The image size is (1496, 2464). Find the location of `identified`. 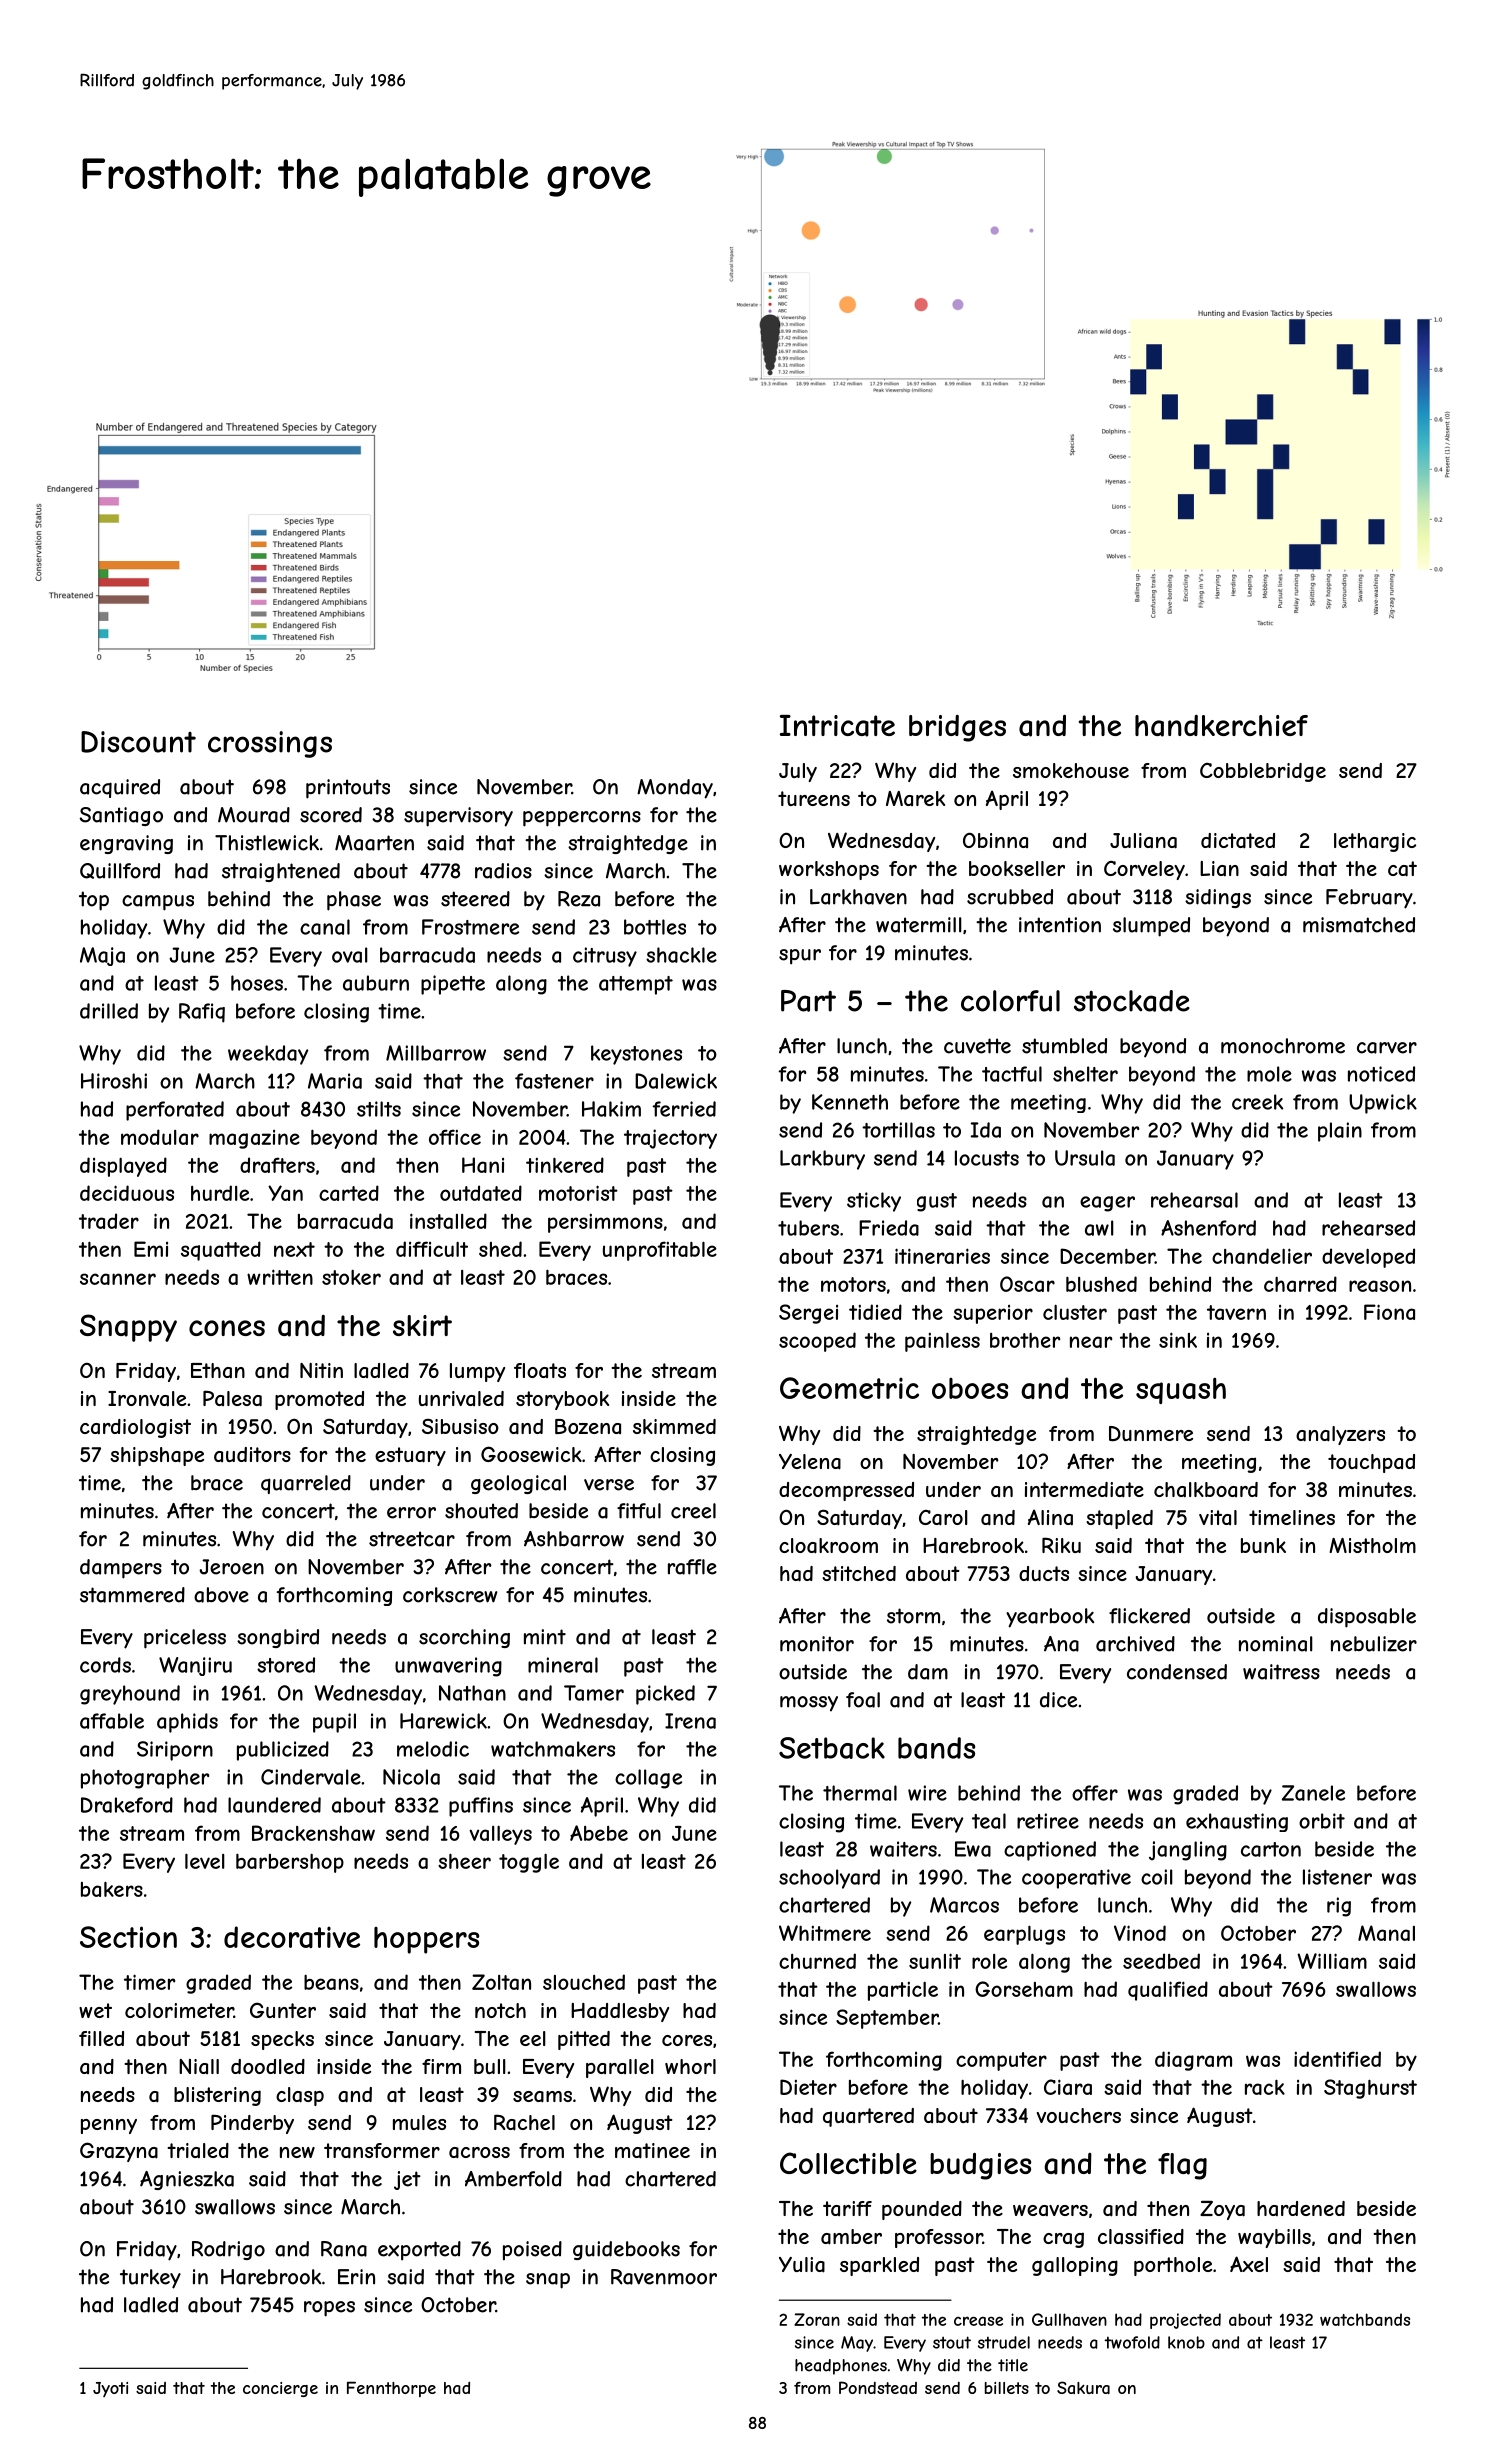

identified is located at coordinates (1337, 2059).
